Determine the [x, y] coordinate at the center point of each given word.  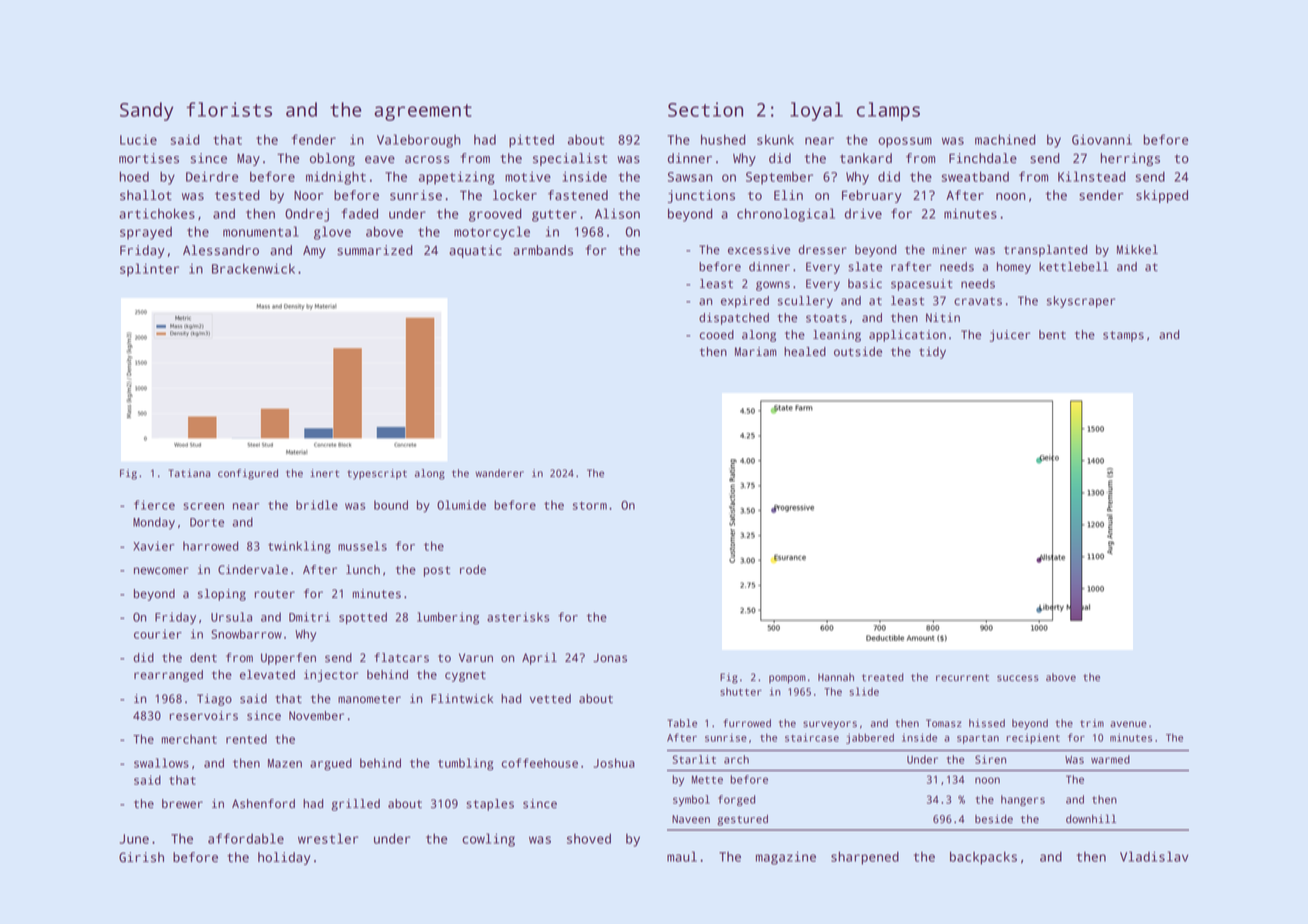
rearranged [168, 676]
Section [705, 109]
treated [883, 677]
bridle [317, 505]
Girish [141, 857]
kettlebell [1073, 267]
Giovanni [1102, 139]
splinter [149, 270]
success [1018, 678]
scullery [805, 302]
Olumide [461, 505]
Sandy [146, 111]
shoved [589, 838]
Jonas [610, 658]
